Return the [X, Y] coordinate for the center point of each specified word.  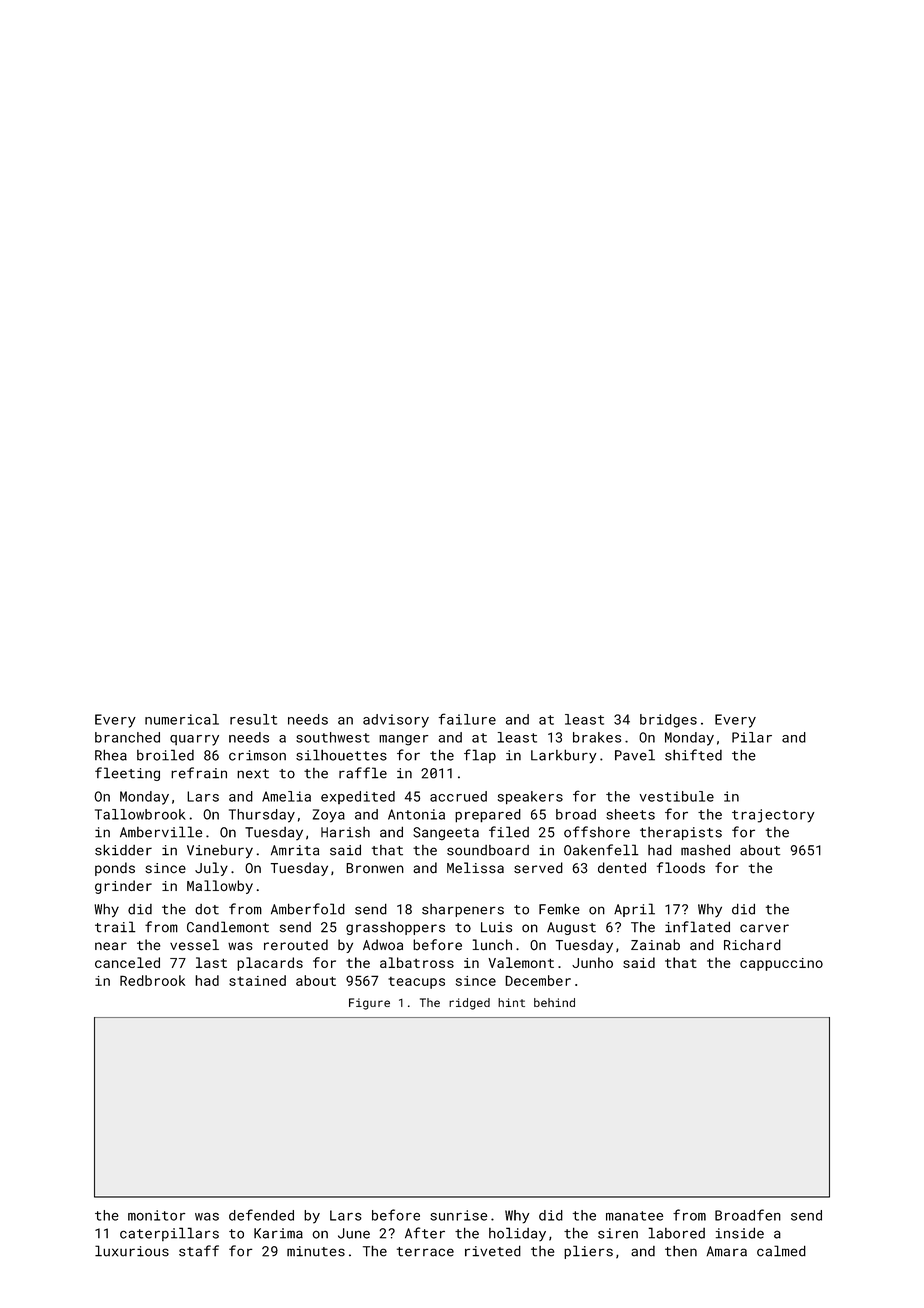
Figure [369, 1004]
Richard [752, 945]
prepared [488, 816]
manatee [634, 1216]
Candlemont [228, 927]
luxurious [132, 1251]
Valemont [521, 962]
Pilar [752, 737]
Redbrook [152, 980]
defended [261, 1215]
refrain [199, 773]
